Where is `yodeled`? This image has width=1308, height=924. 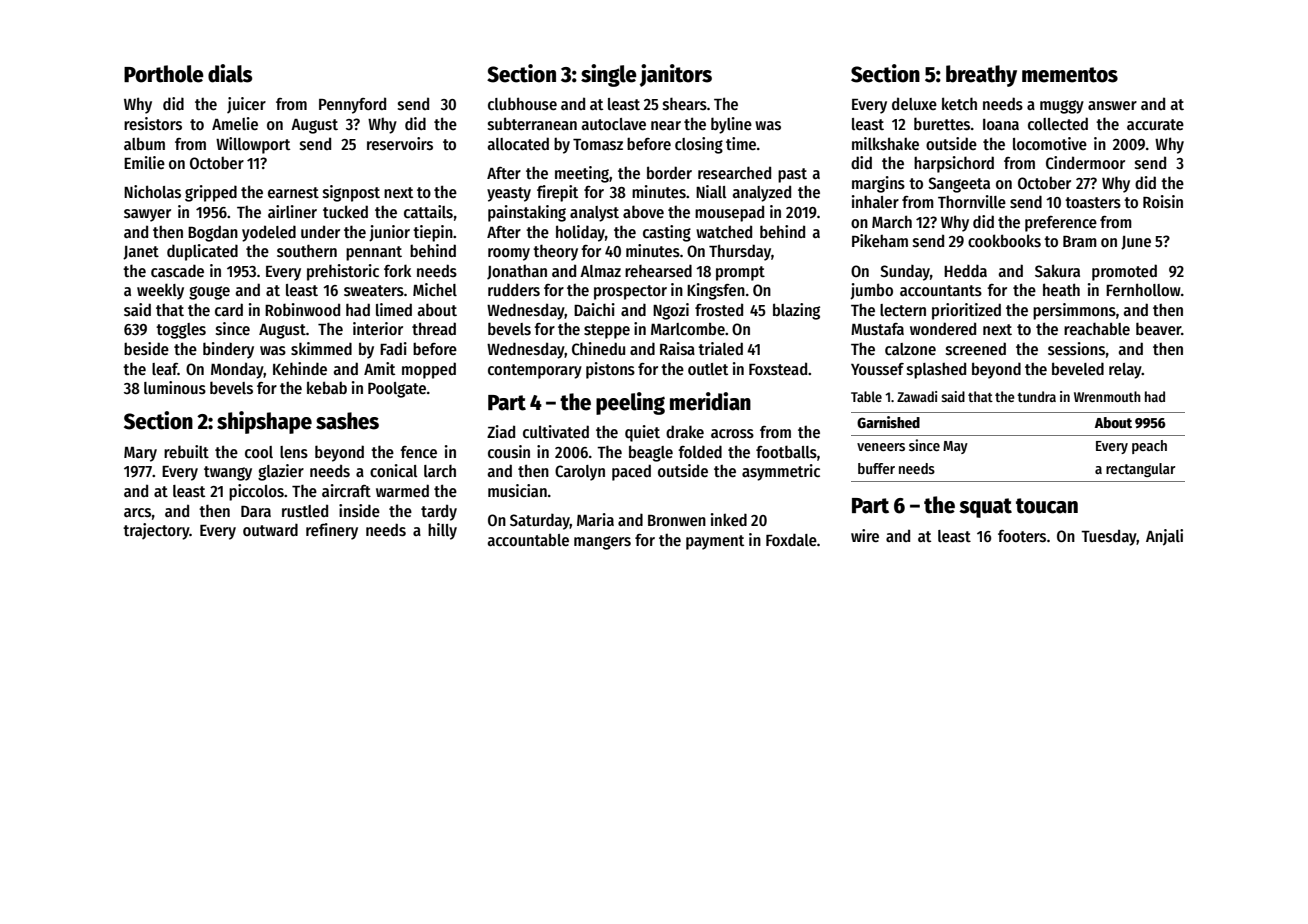 yodeled is located at coordinates (269, 233).
